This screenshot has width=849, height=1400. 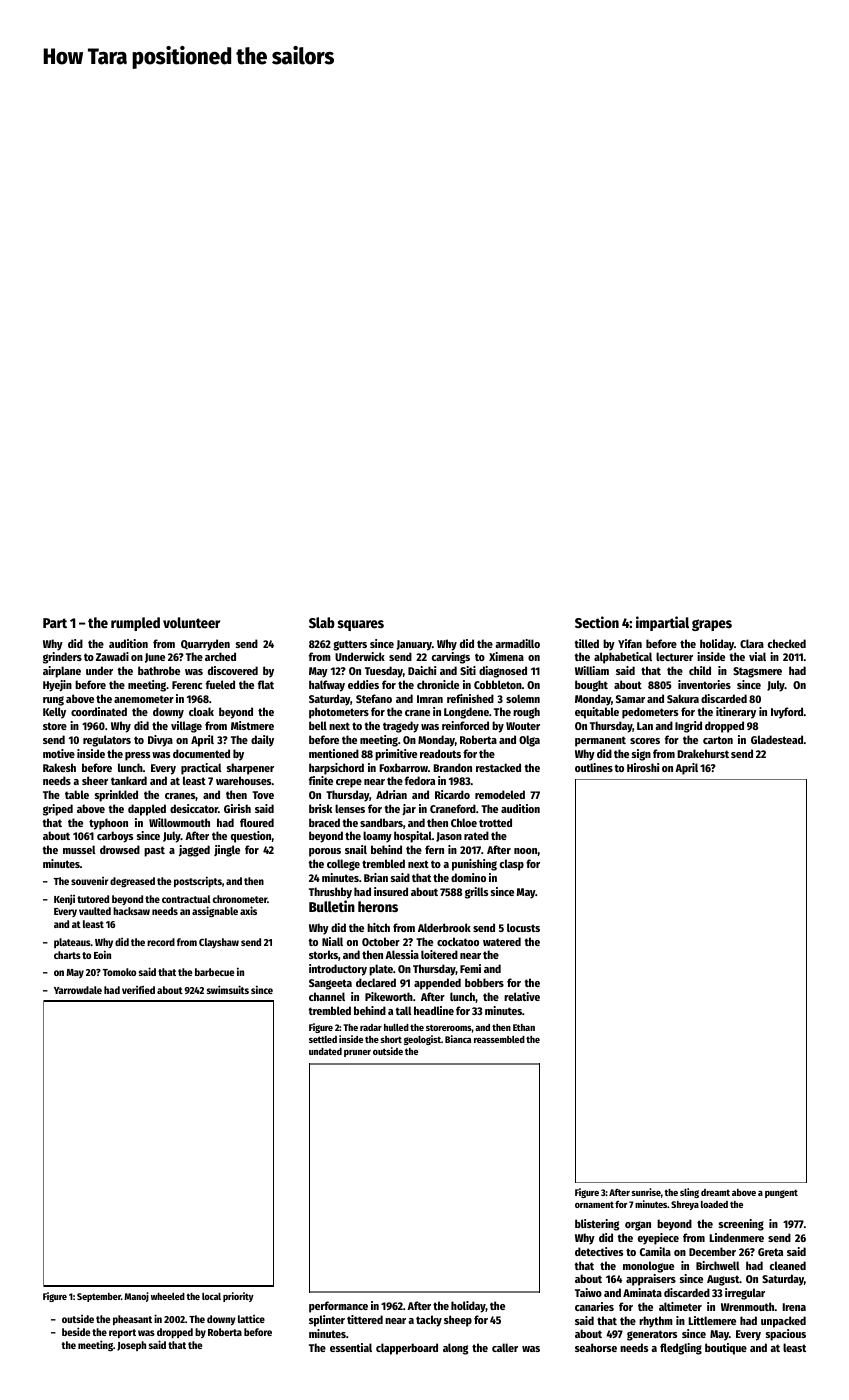 I want to click on grills, so click(x=476, y=893).
